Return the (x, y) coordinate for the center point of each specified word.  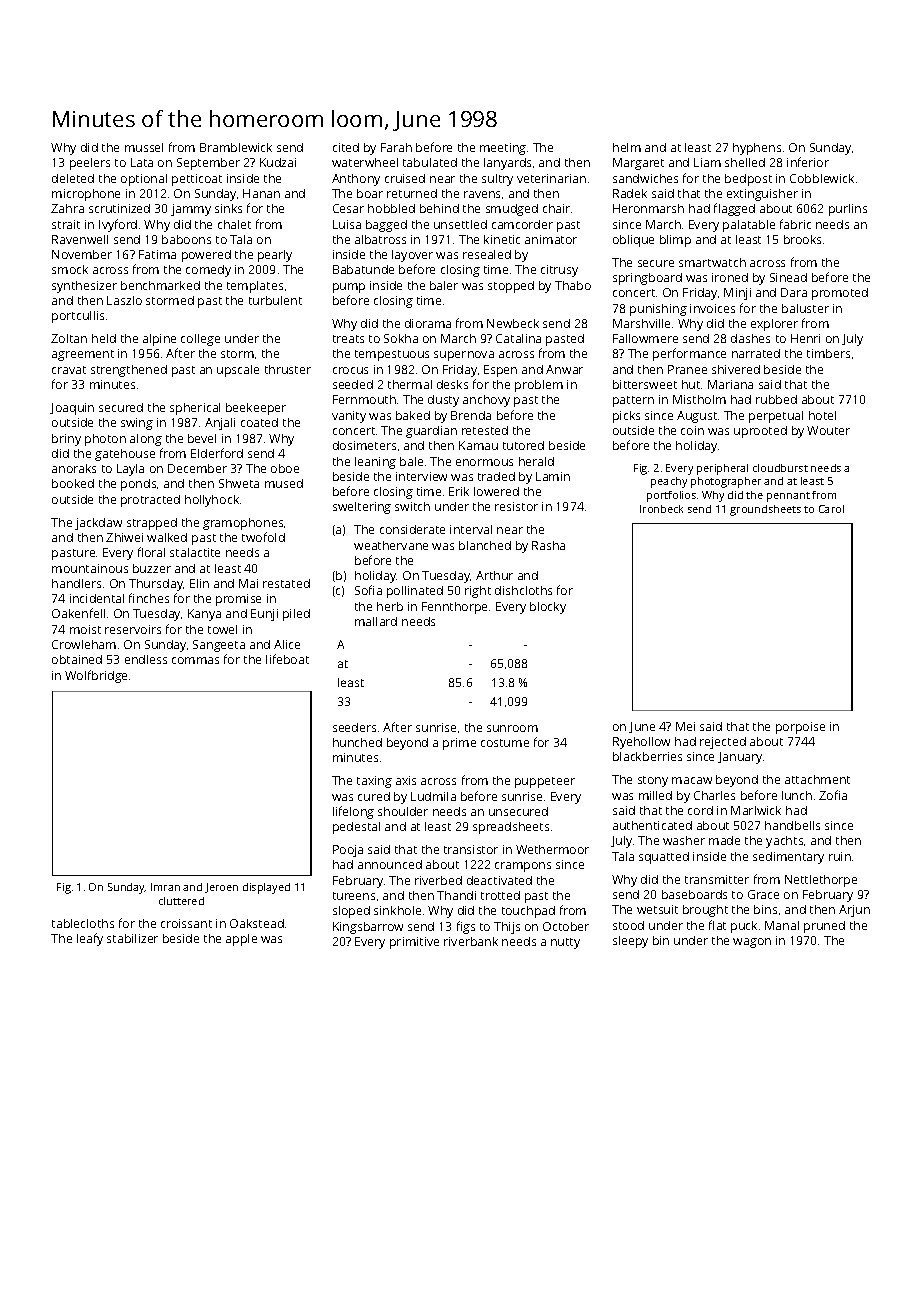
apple (241, 940)
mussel (144, 147)
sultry (497, 180)
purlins (848, 210)
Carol (831, 509)
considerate (412, 529)
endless (146, 659)
